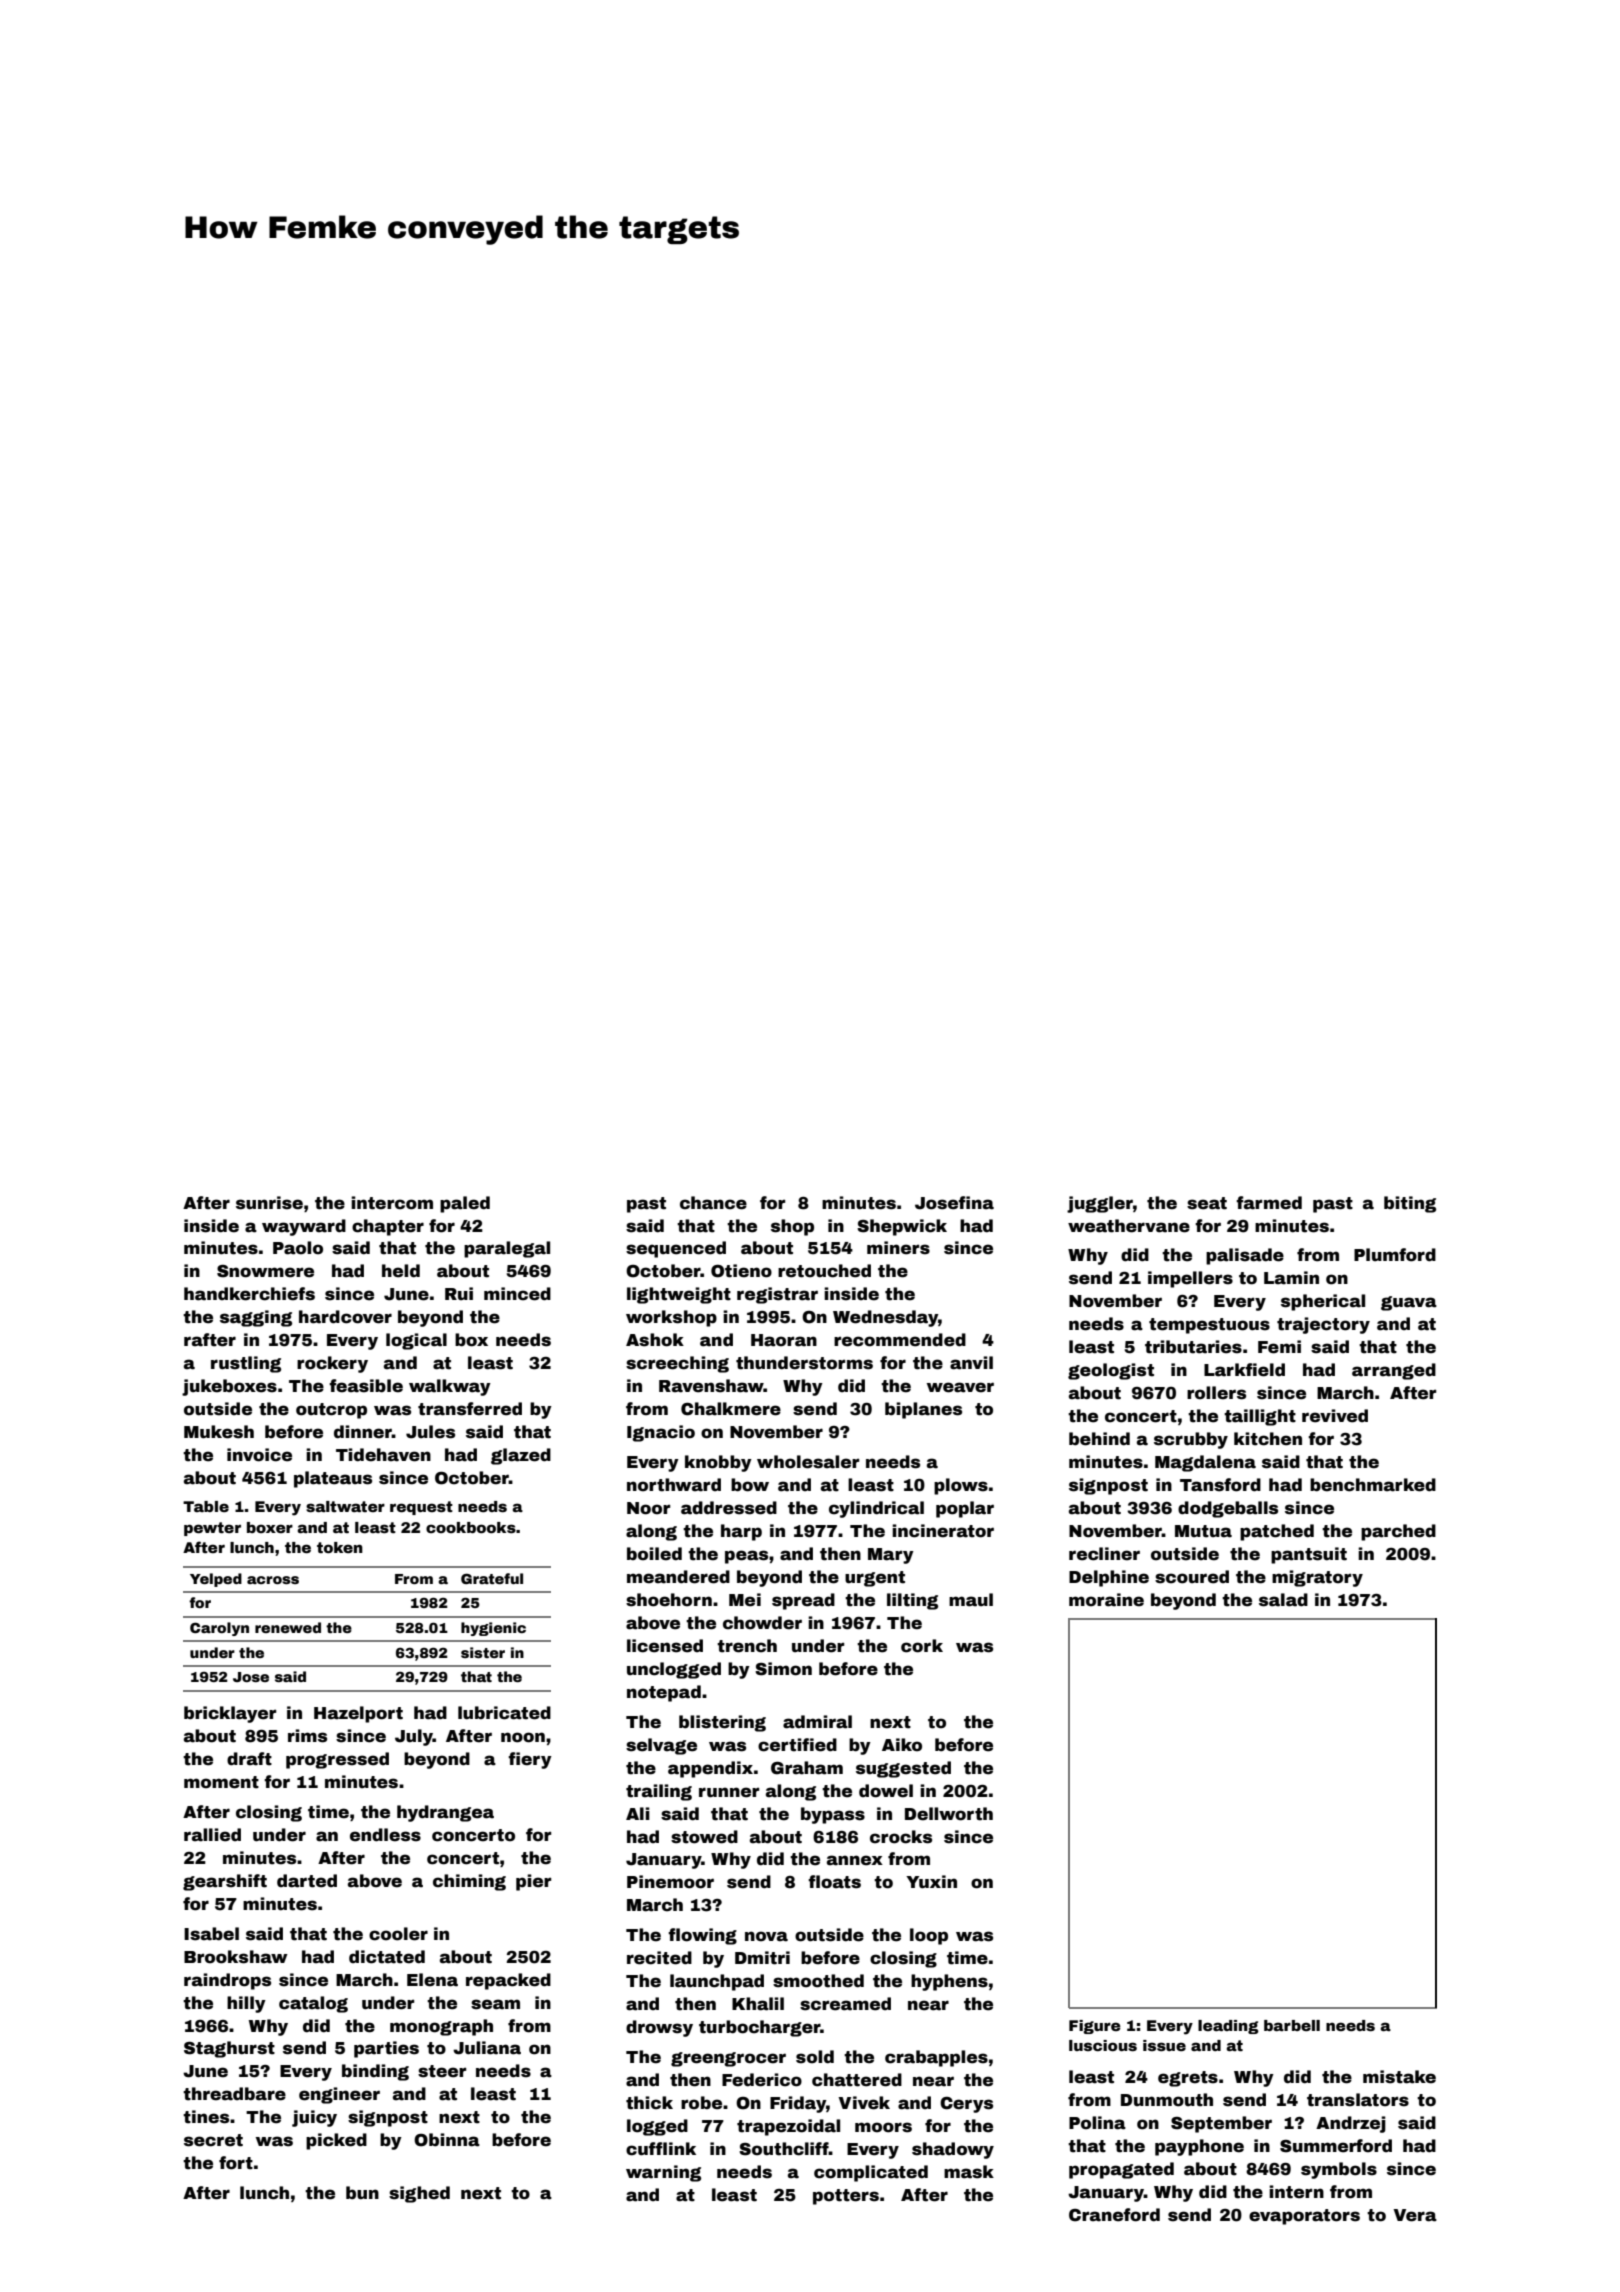 This screenshot has height=2292, width=1620. Describe the element at coordinates (401, 1271) in the screenshot. I see `held` at that location.
